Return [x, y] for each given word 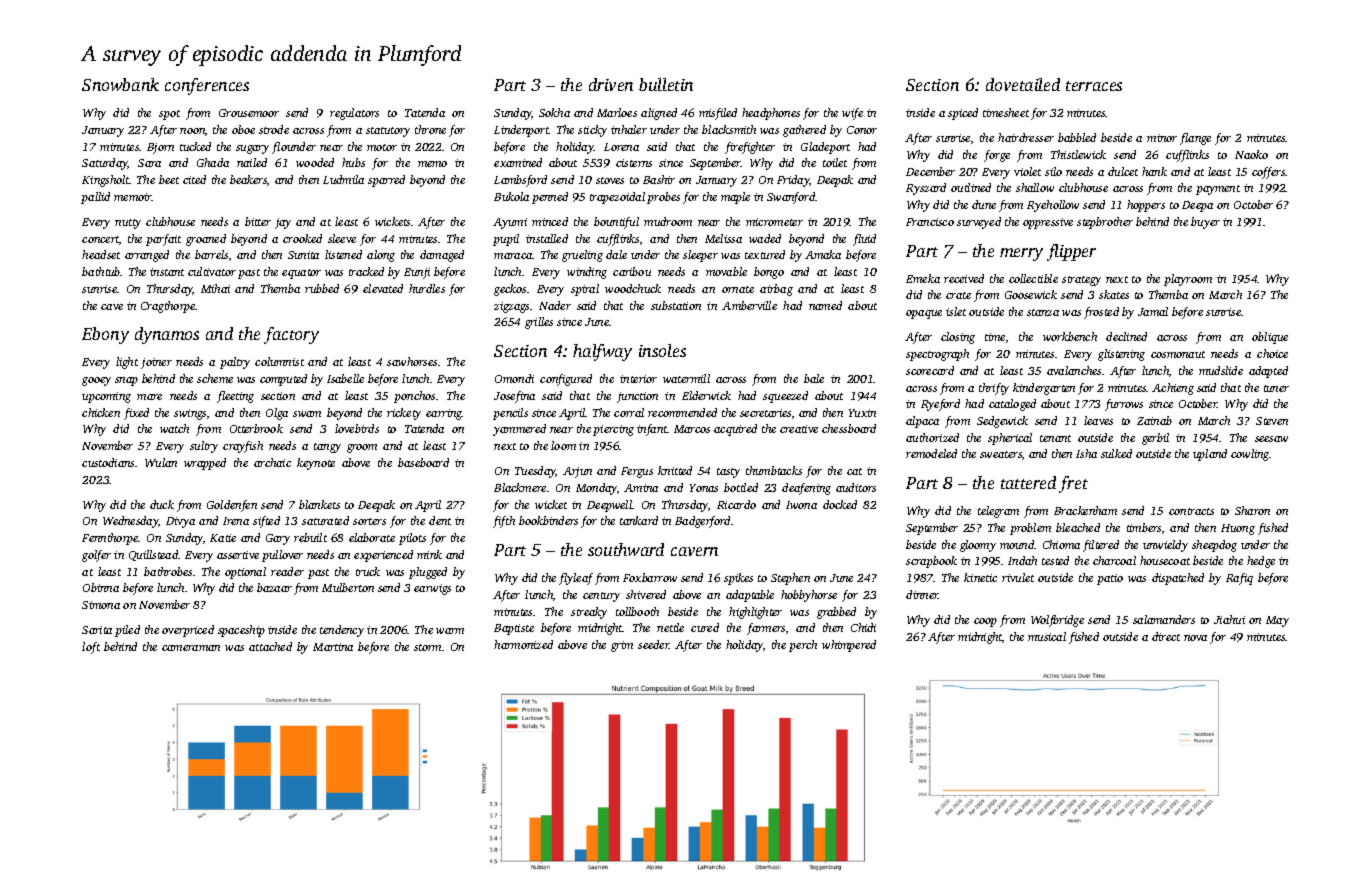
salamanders [1164, 619]
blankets [319, 504]
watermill [686, 378]
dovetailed [1023, 84]
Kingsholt [106, 181]
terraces [1094, 86]
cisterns [634, 163]
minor [1162, 138]
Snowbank [120, 84]
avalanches [1074, 370]
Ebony [105, 335]
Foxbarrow [650, 577]
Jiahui [1229, 619]
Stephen [790, 579]
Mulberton [348, 587]
